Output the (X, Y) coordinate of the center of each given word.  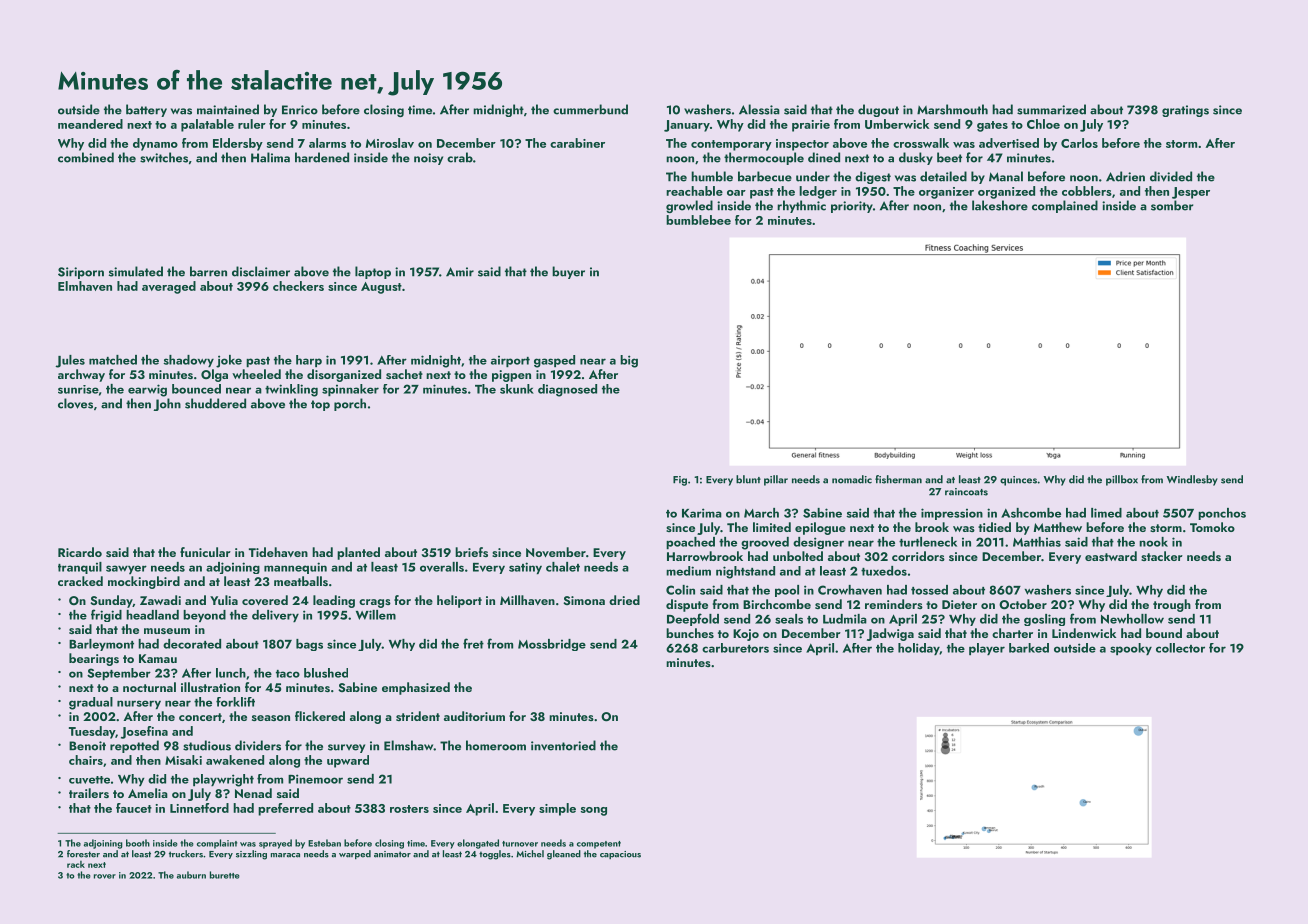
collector (1180, 648)
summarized (1051, 109)
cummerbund (590, 109)
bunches (690, 633)
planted (358, 553)
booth (138, 843)
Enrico (300, 110)
